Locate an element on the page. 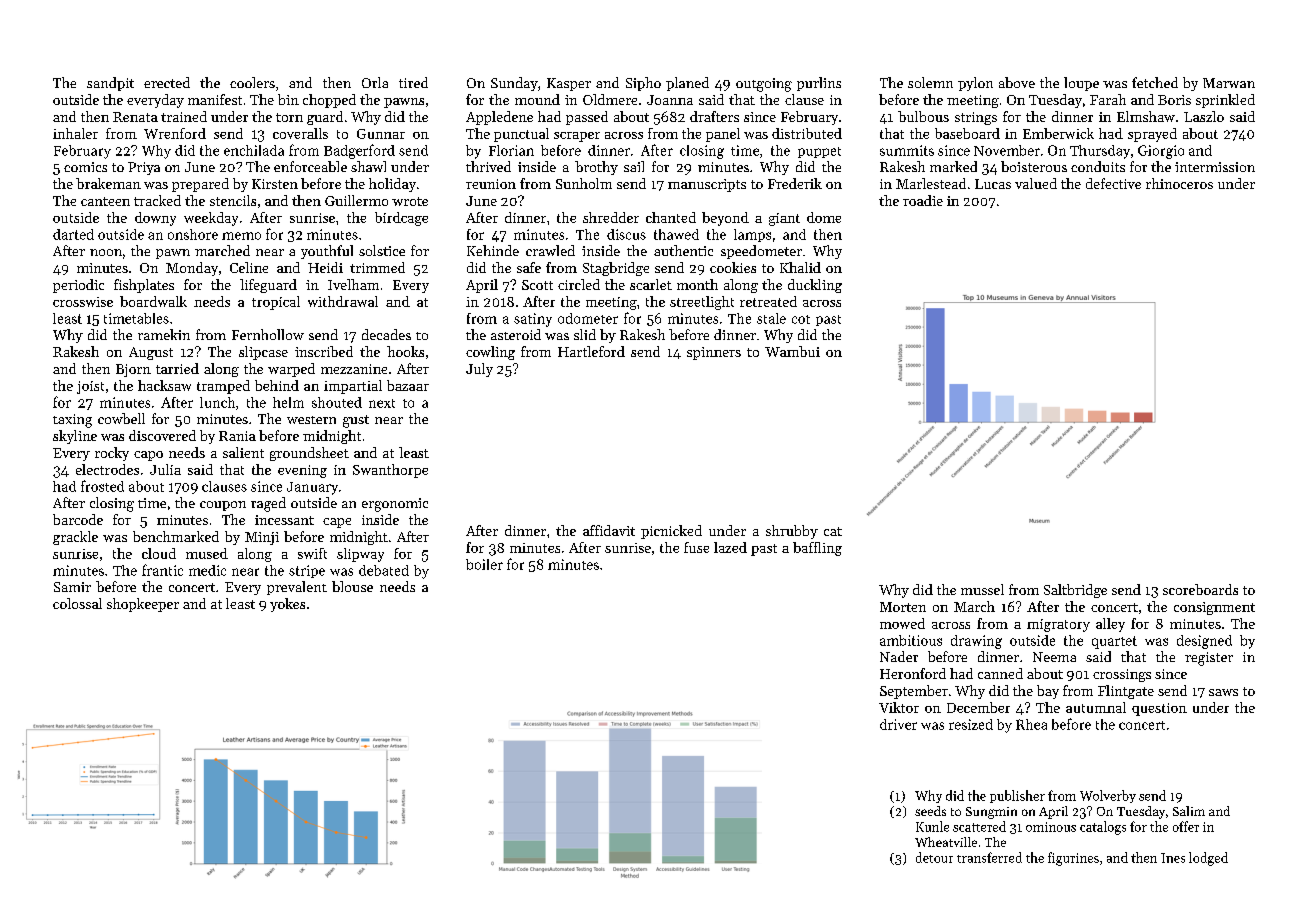 The width and height of the image is (1308, 924). detour is located at coordinates (934, 857).
